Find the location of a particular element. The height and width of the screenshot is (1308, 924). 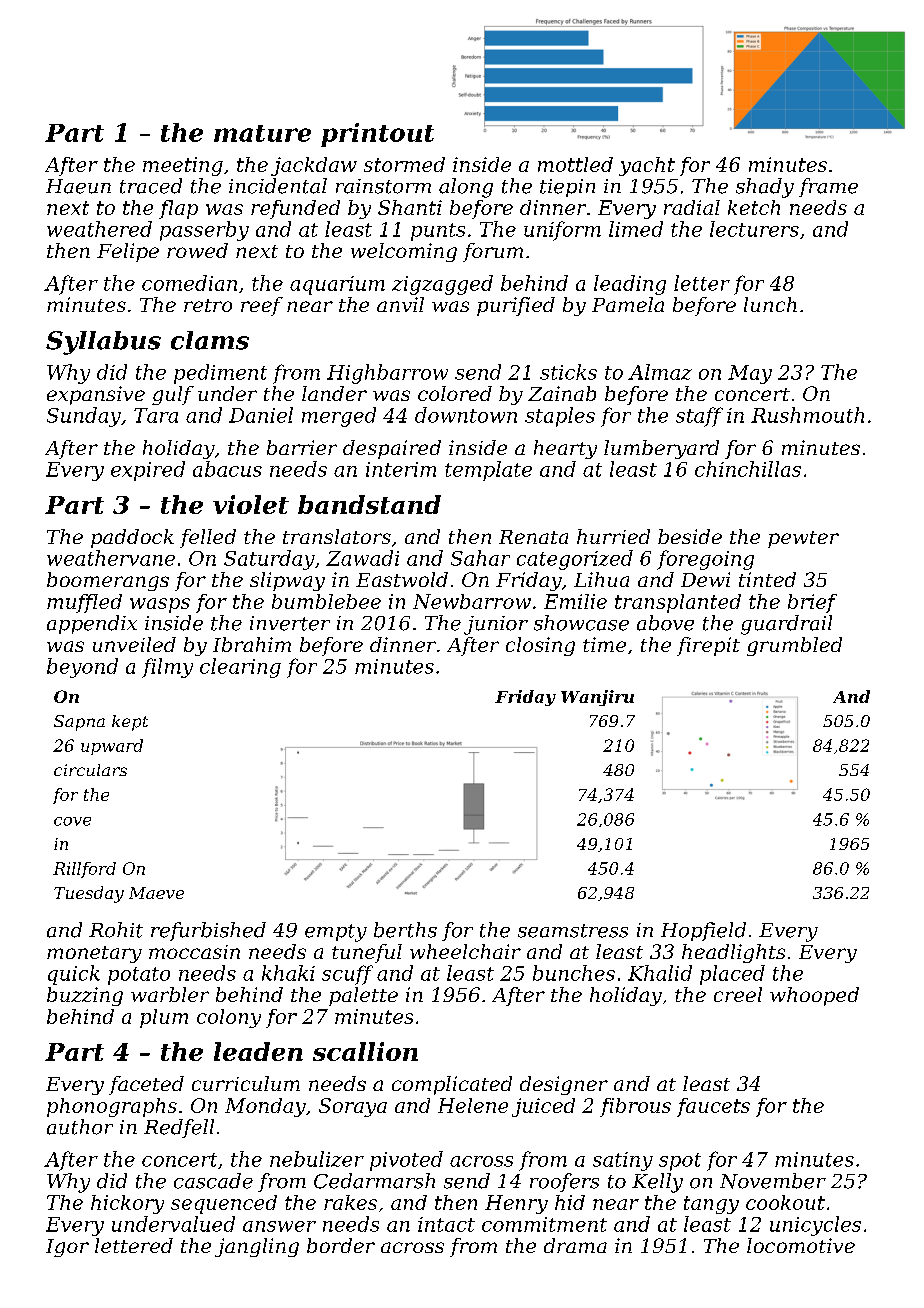

jangling is located at coordinates (257, 1247).
